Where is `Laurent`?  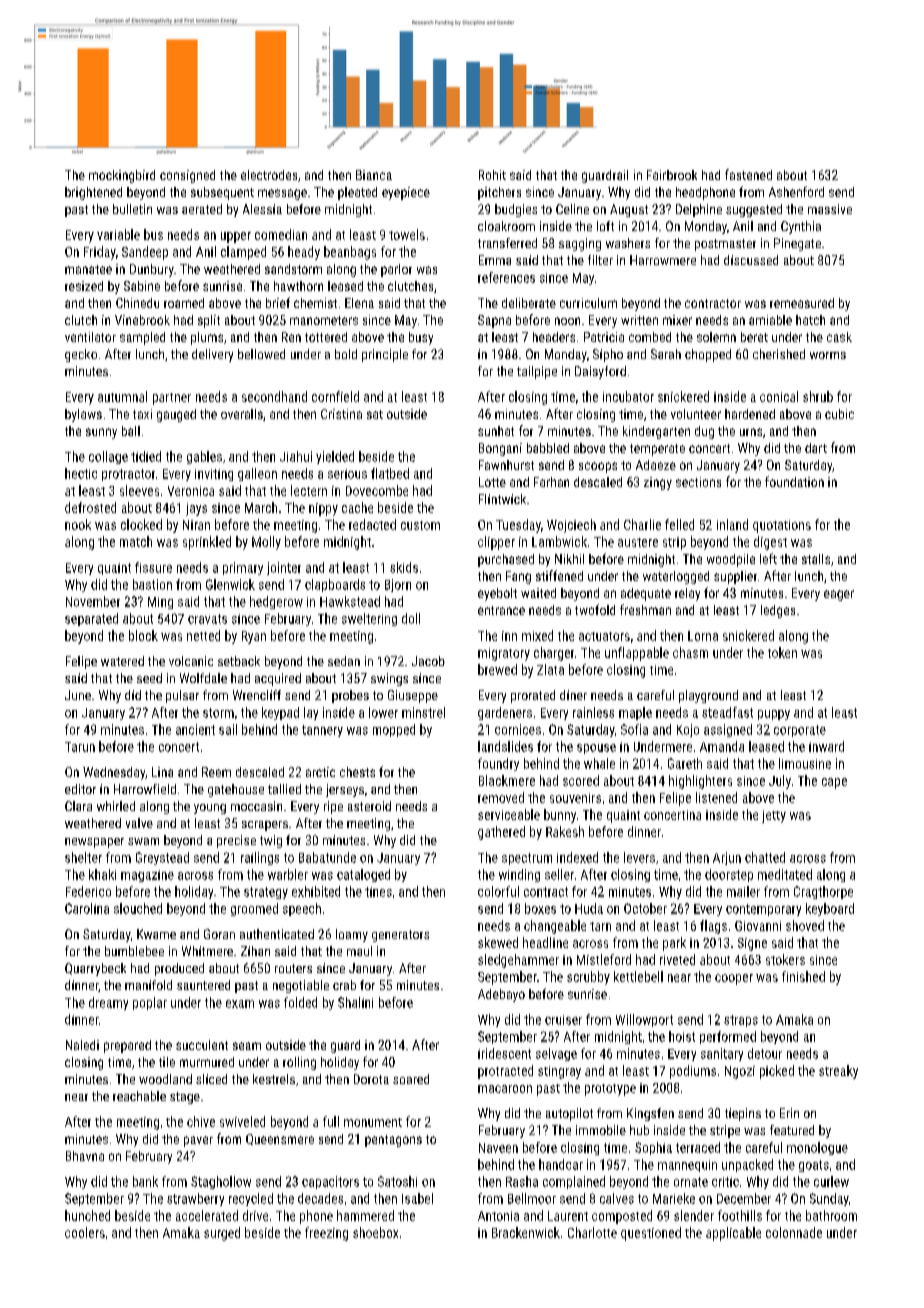
Laurent is located at coordinates (568, 1216).
